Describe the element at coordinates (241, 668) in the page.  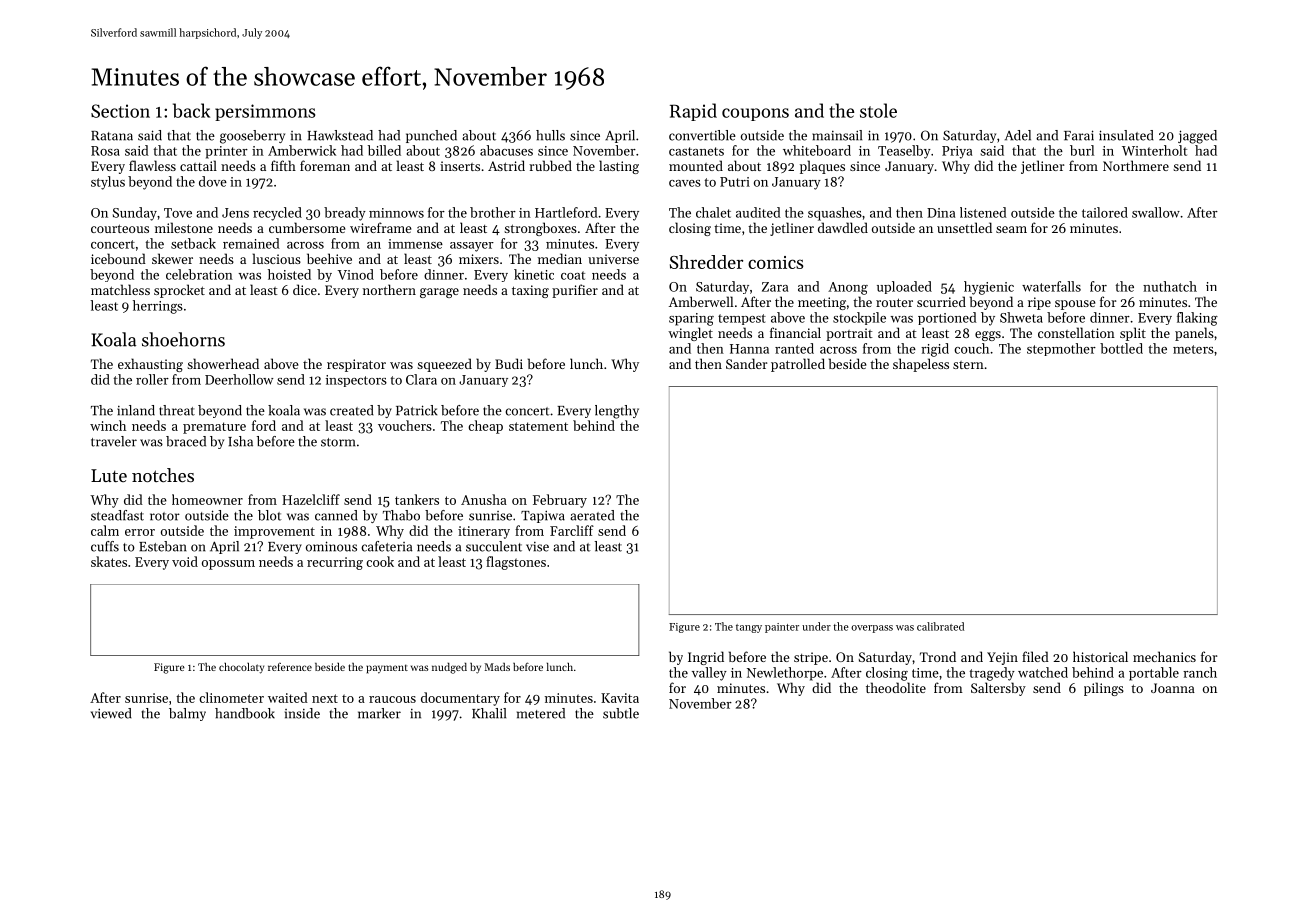
I see `chocolaty` at that location.
